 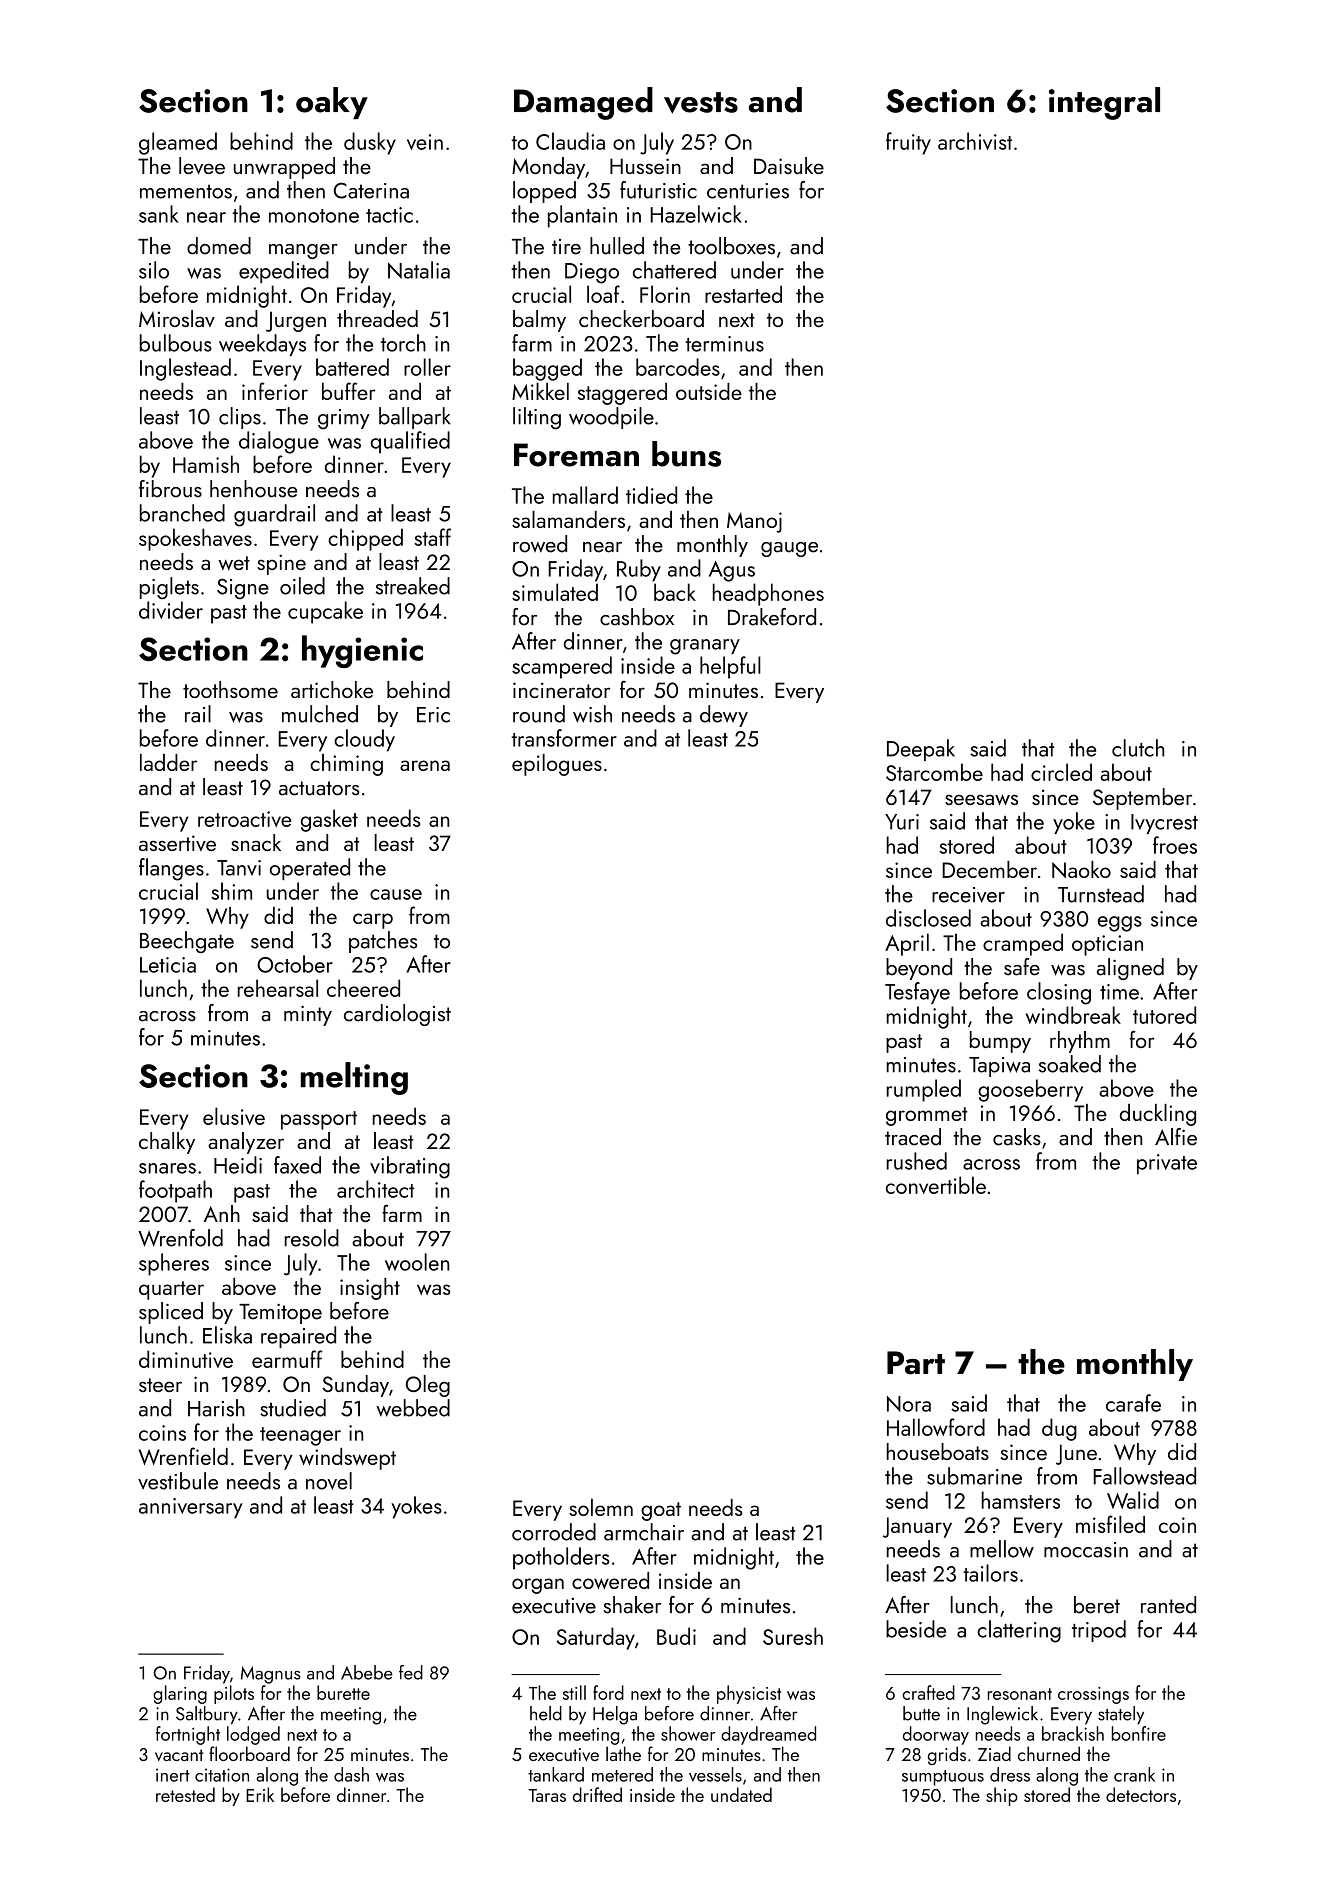 What do you see at coordinates (557, 765) in the document?
I see `epilogues` at bounding box center [557, 765].
